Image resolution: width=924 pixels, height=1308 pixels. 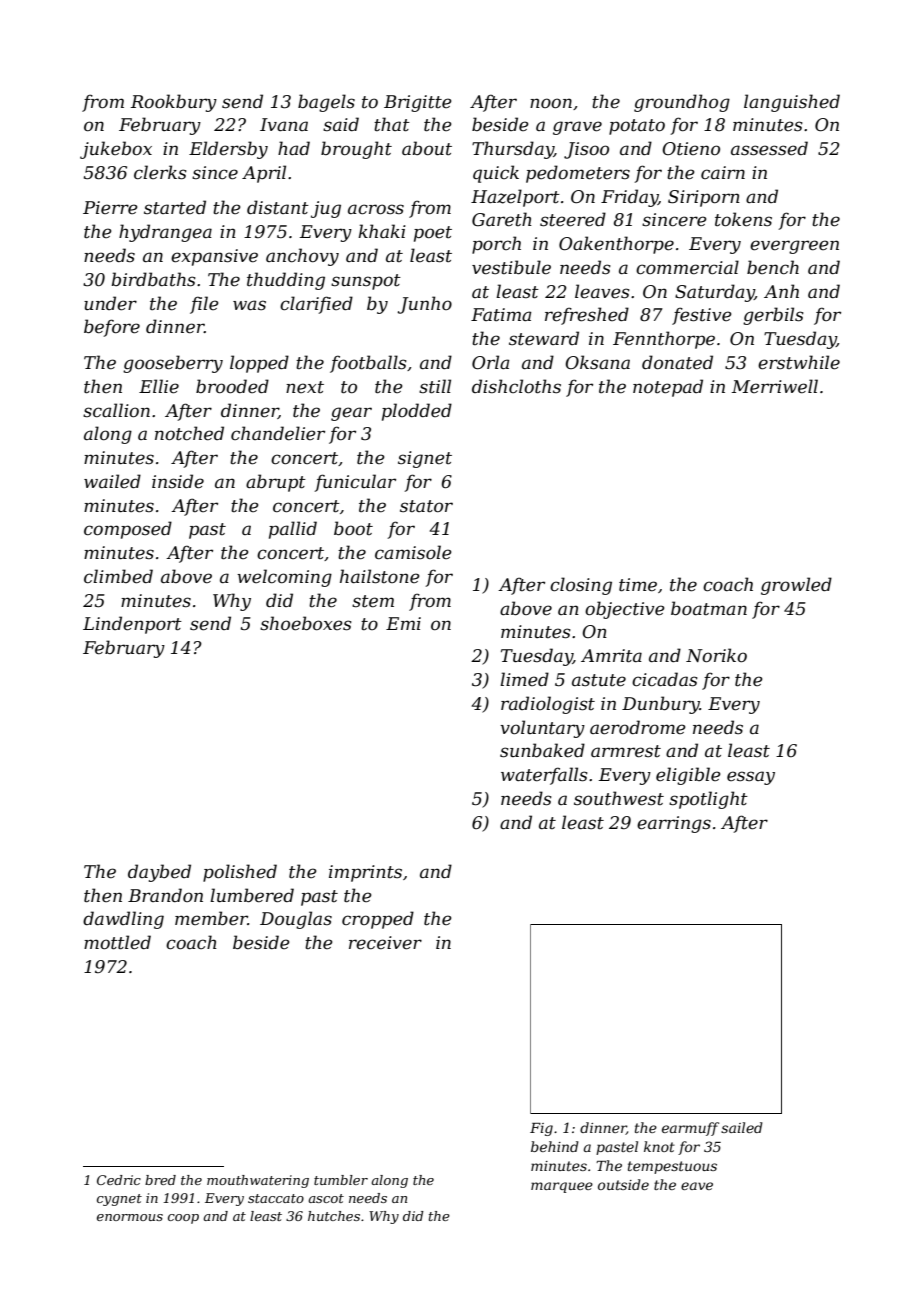 What do you see at coordinates (334, 1216) in the screenshot?
I see `hutches` at bounding box center [334, 1216].
